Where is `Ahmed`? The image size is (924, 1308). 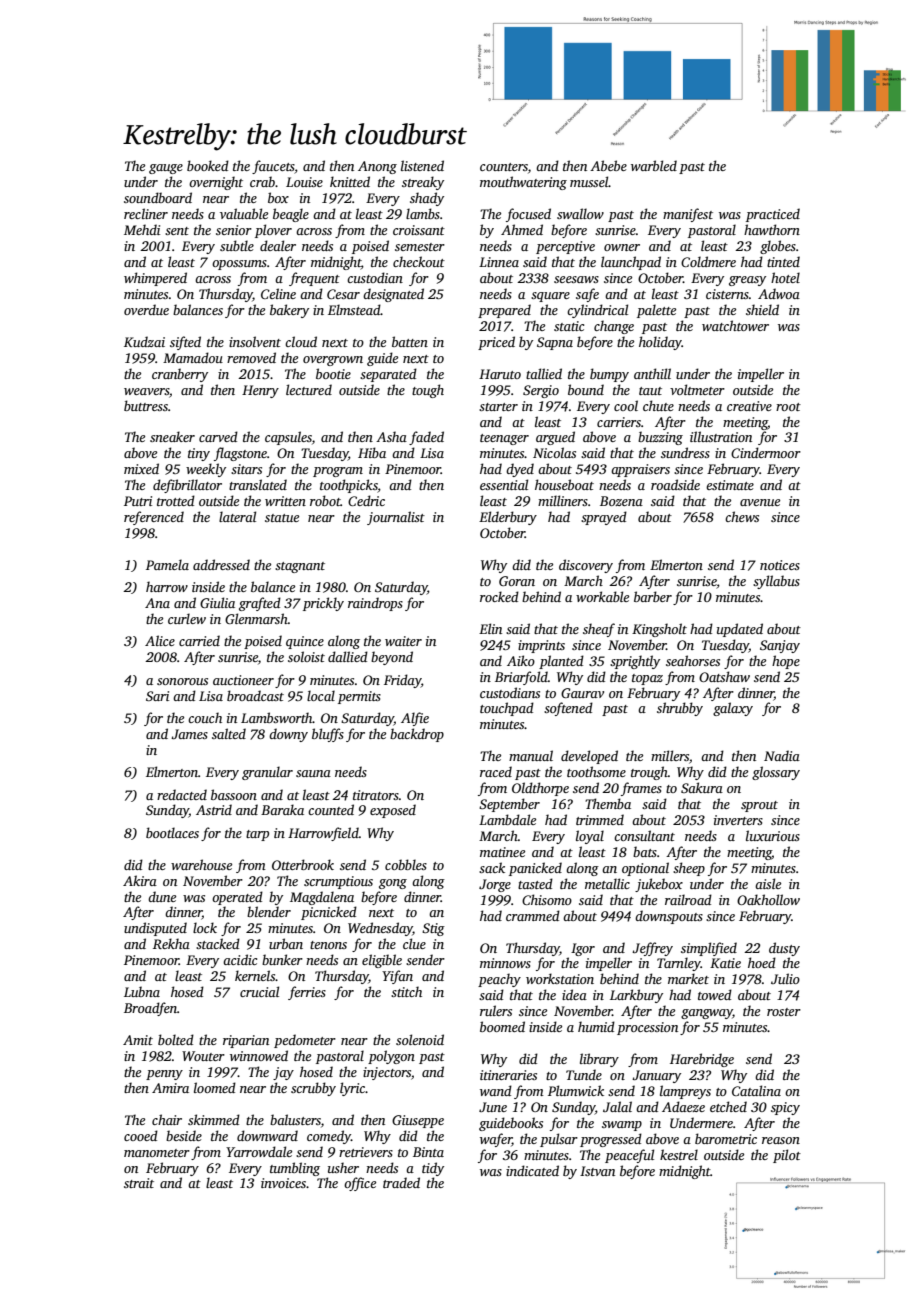 Ahmed is located at coordinates (522, 229).
